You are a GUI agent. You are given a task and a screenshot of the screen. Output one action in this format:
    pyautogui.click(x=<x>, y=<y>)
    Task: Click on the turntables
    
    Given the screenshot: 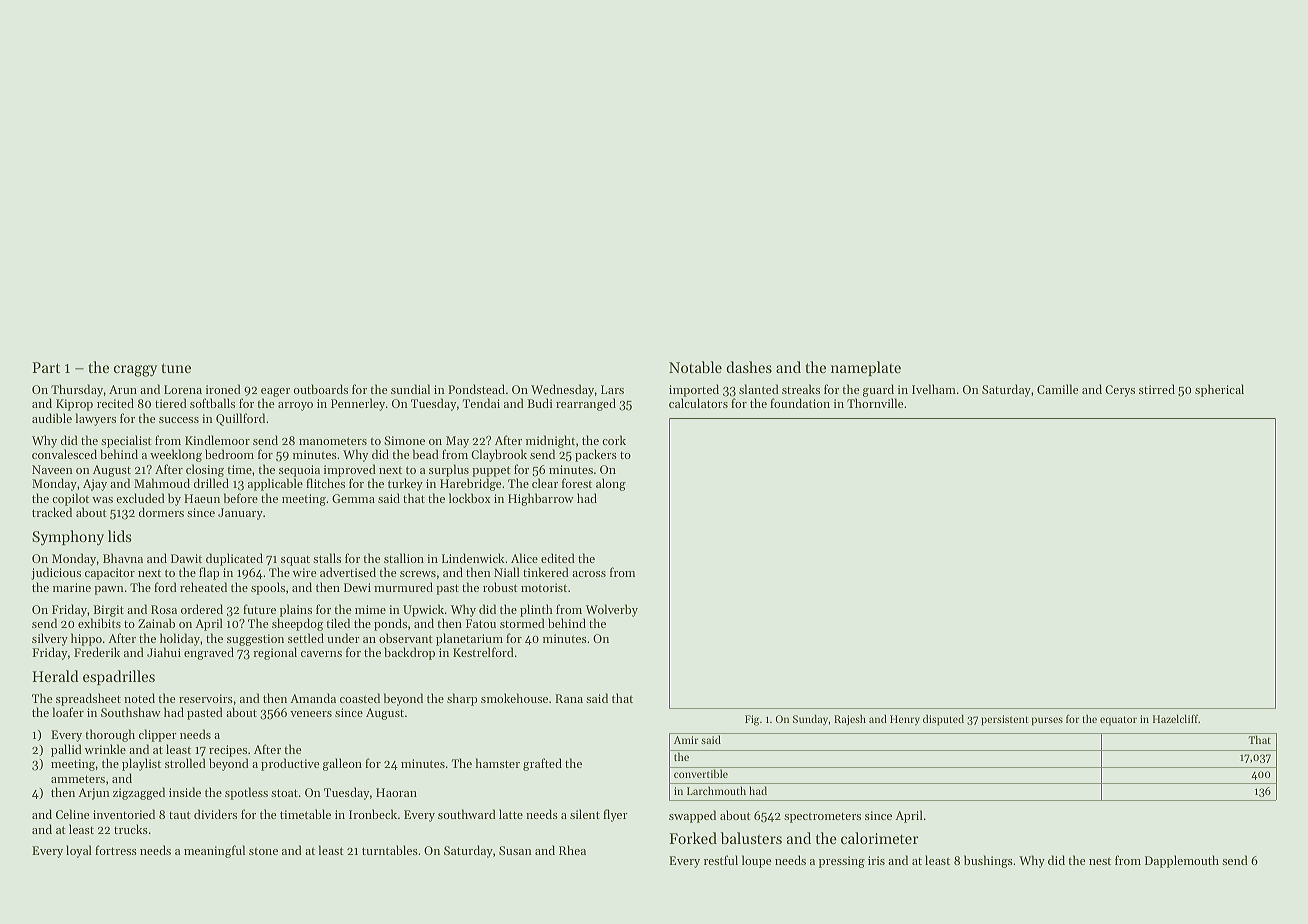 What is the action you would take?
    pyautogui.click(x=390, y=850)
